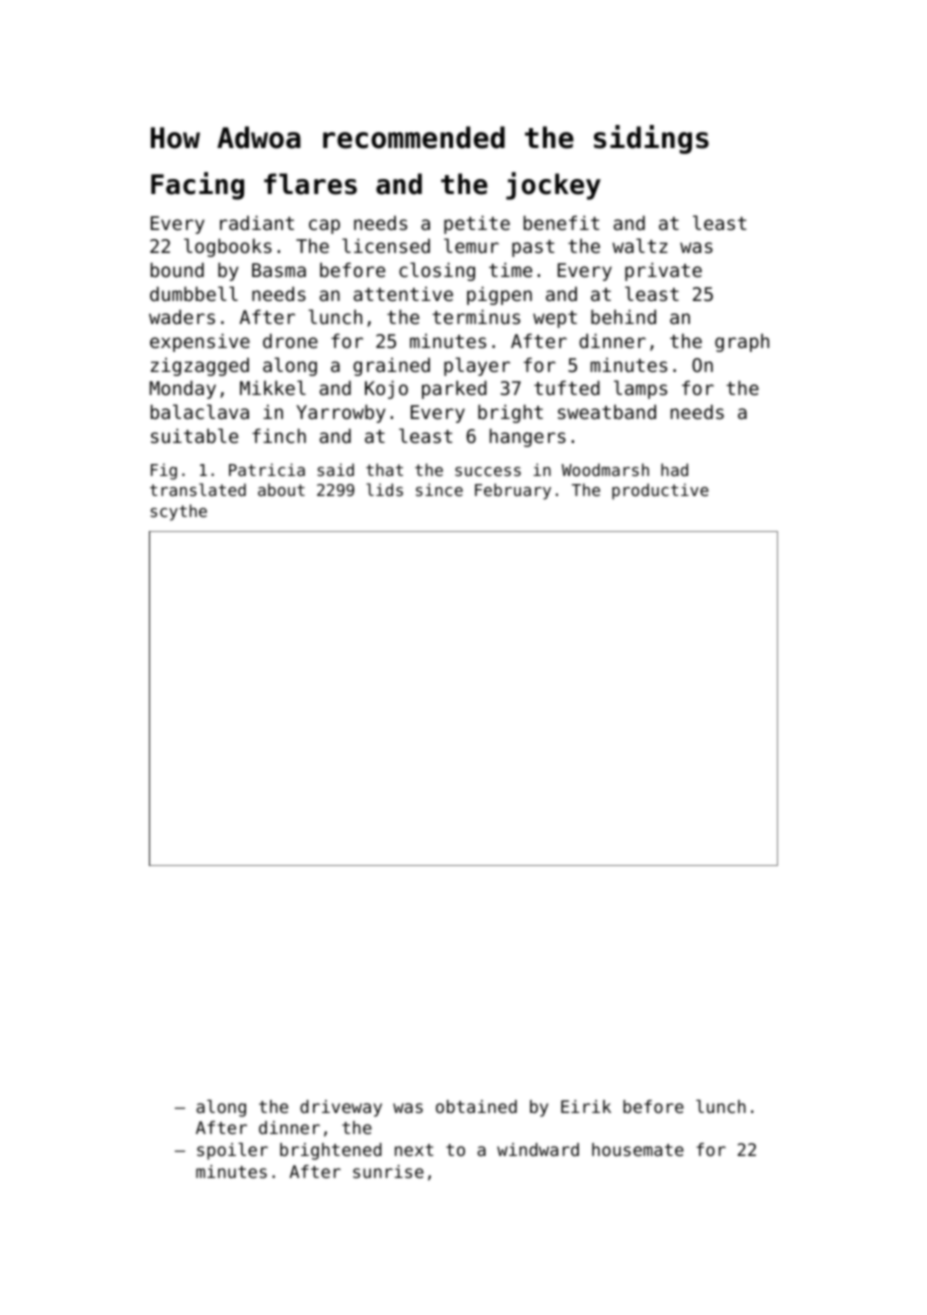  What do you see at coordinates (164, 471) in the page?
I see `Fig` at bounding box center [164, 471].
